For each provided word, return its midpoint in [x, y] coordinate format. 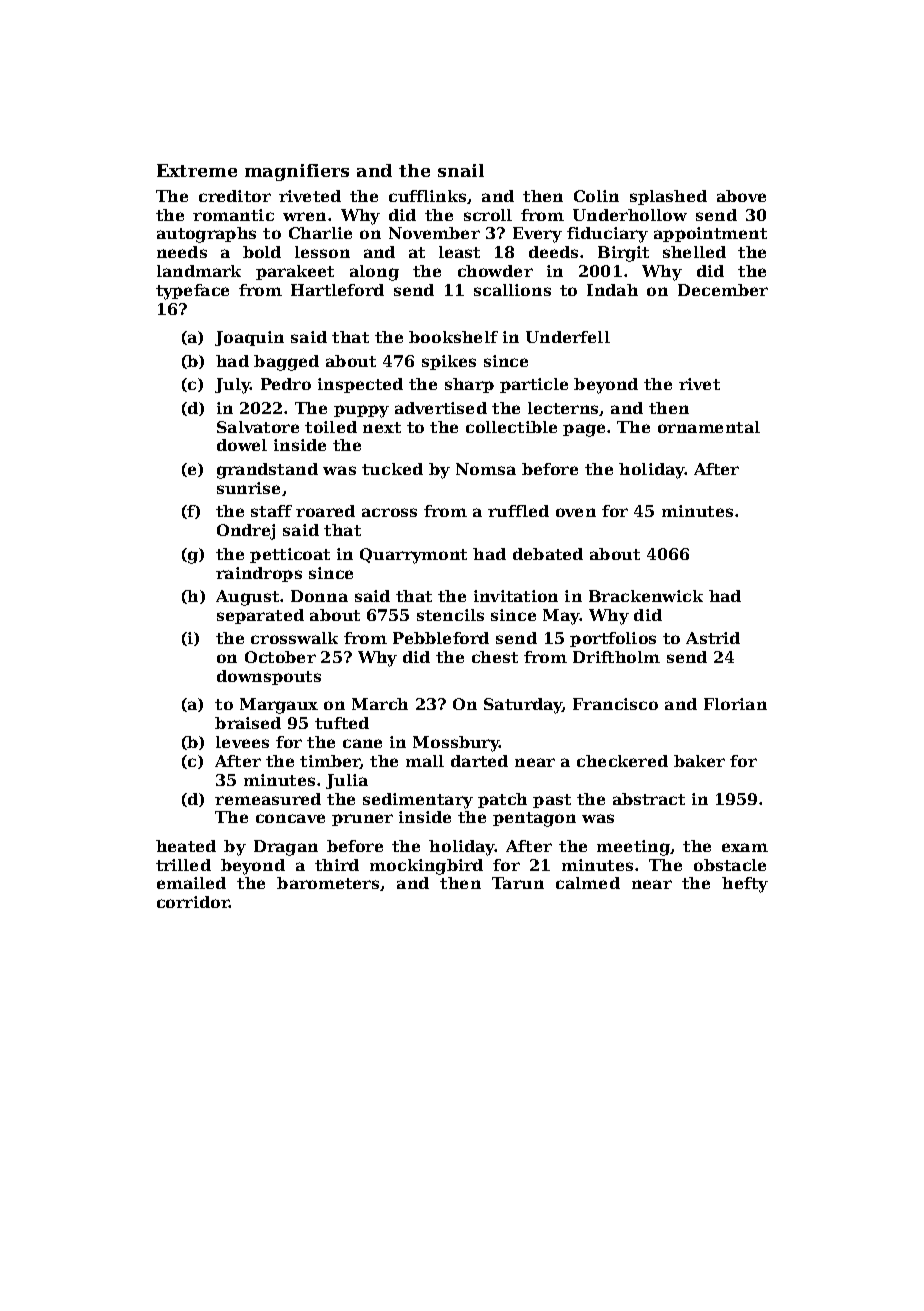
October [280, 657]
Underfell [568, 337]
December [723, 290]
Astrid [713, 638]
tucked [392, 469]
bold [262, 252]
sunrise [248, 488]
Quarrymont [413, 556]
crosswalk [294, 638]
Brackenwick [646, 596]
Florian [735, 704]
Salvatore [258, 427]
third [337, 865]
